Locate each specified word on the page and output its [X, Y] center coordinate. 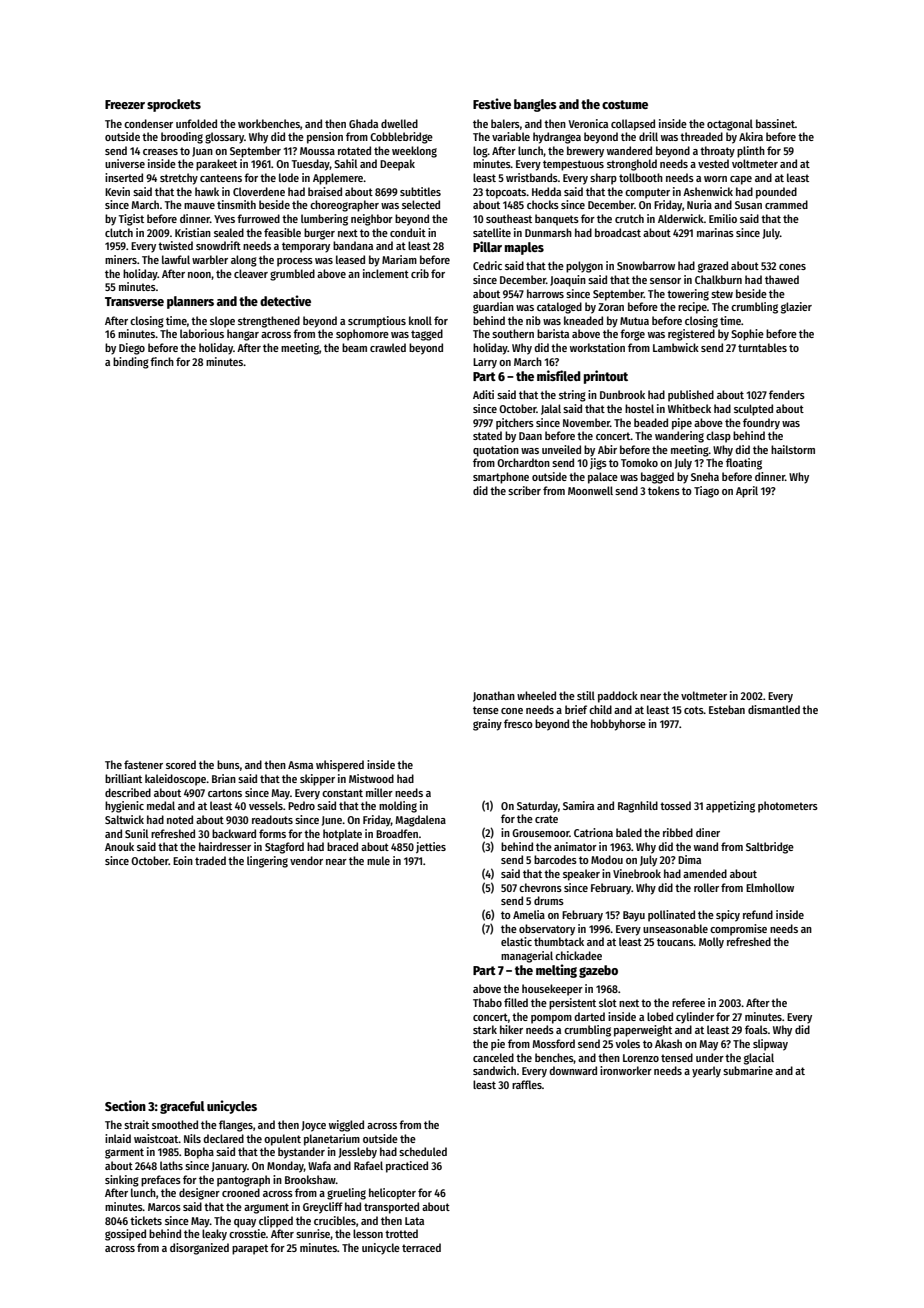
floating [744, 464]
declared [223, 1138]
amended [705, 873]
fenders [787, 394]
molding [398, 807]
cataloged [559, 308]
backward [234, 833]
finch [162, 361]
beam [354, 347]
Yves [224, 219]
